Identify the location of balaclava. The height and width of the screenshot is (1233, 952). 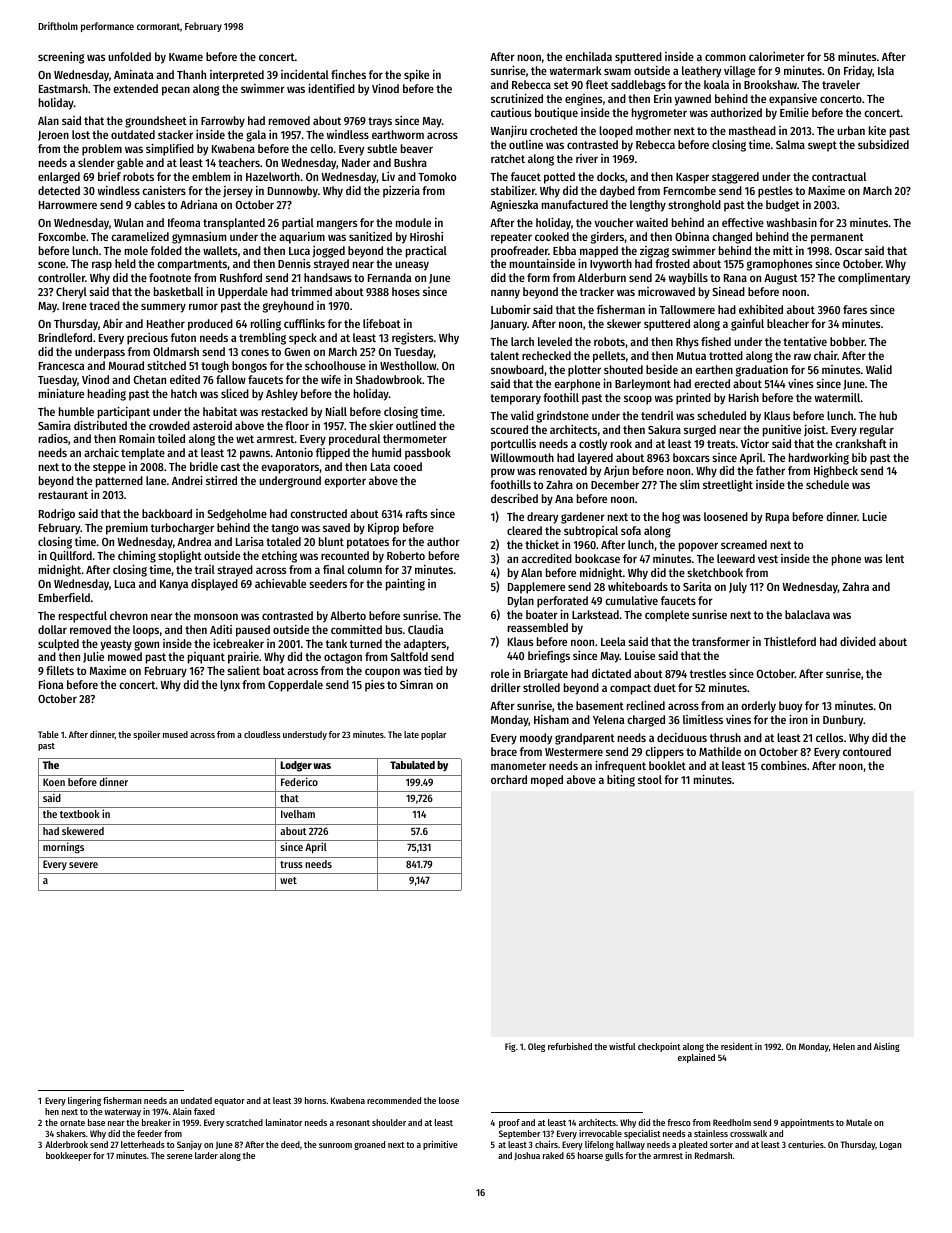
(807, 614).
